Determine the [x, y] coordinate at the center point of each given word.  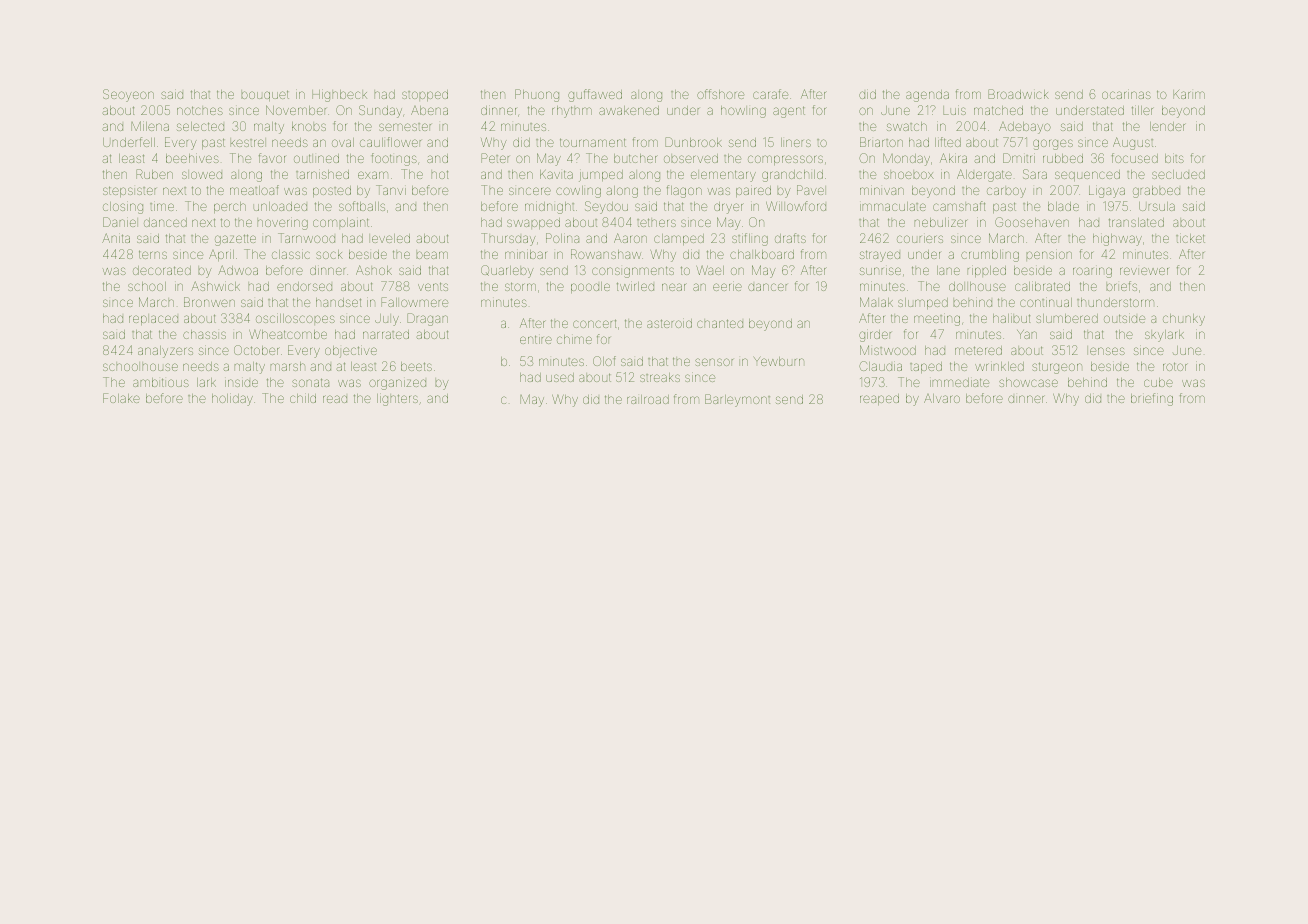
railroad [648, 399]
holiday [232, 400]
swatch [907, 126]
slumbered [1067, 318]
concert [594, 323]
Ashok [374, 270]
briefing [1152, 399]
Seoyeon [128, 95]
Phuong [537, 95]
